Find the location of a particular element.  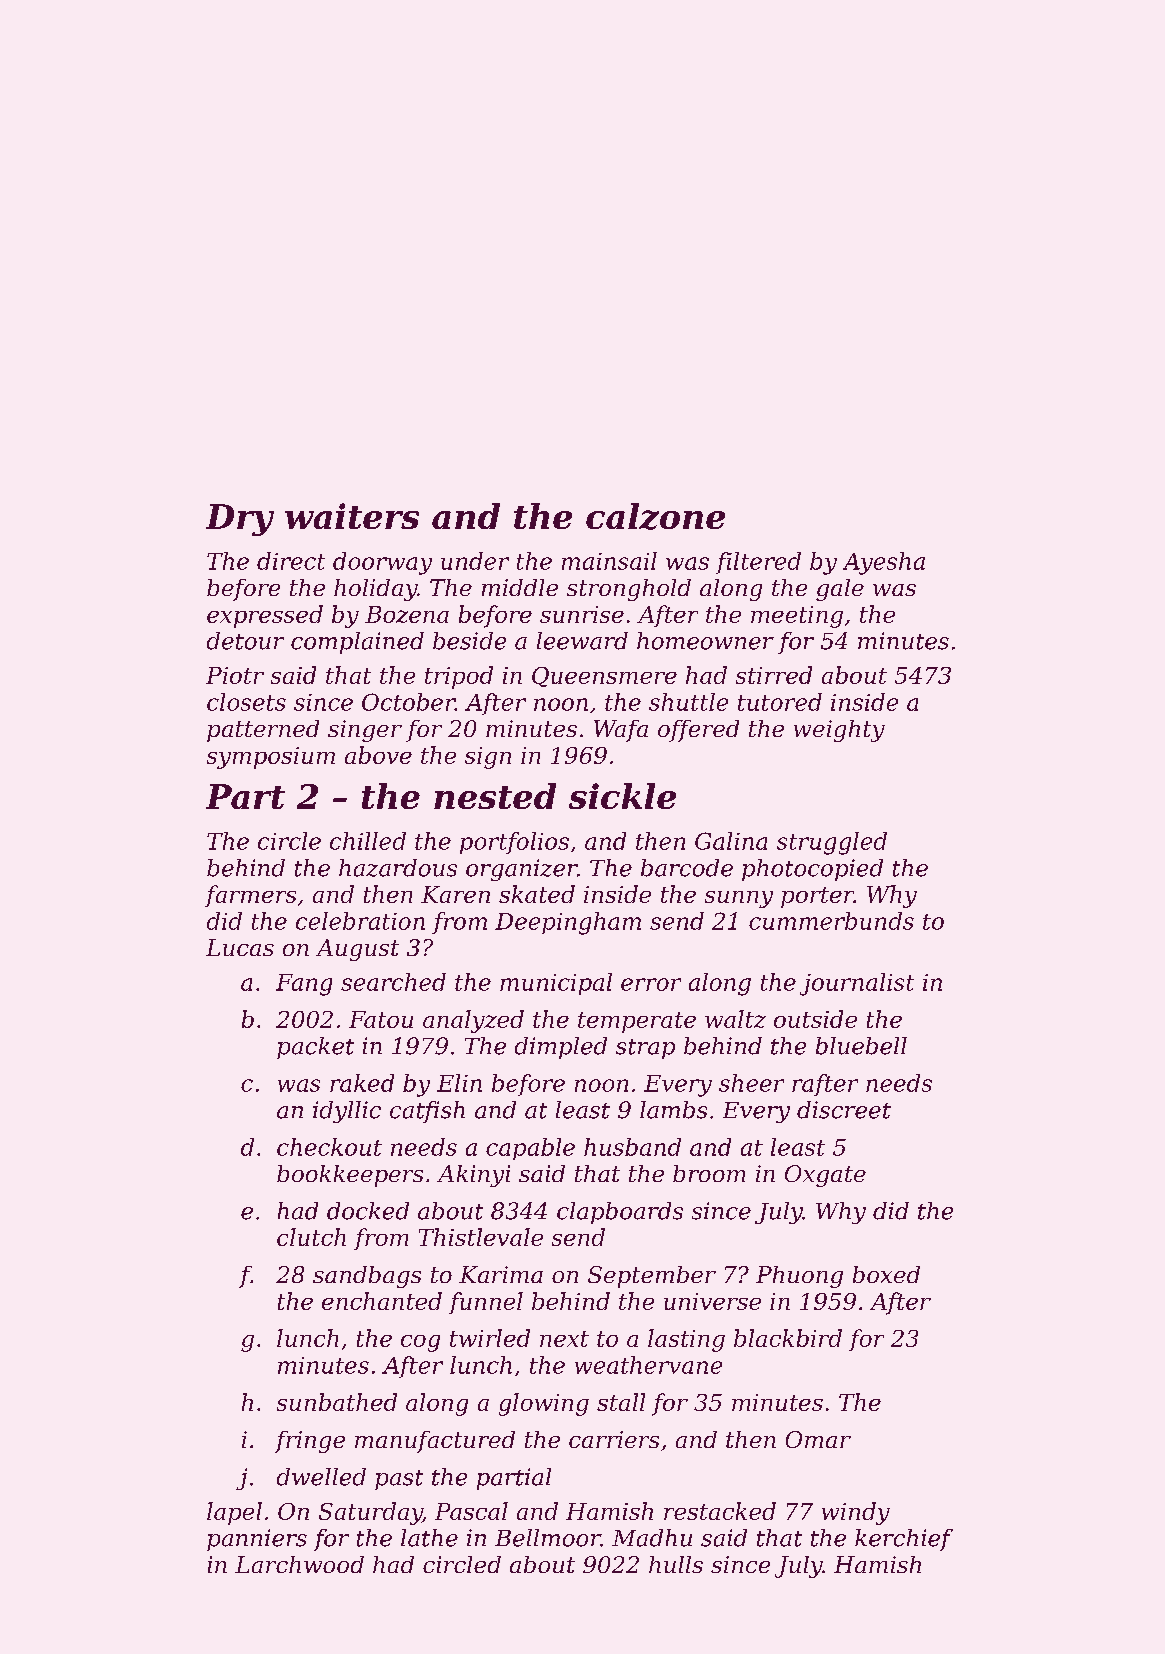

meeting is located at coordinates (797, 617).
